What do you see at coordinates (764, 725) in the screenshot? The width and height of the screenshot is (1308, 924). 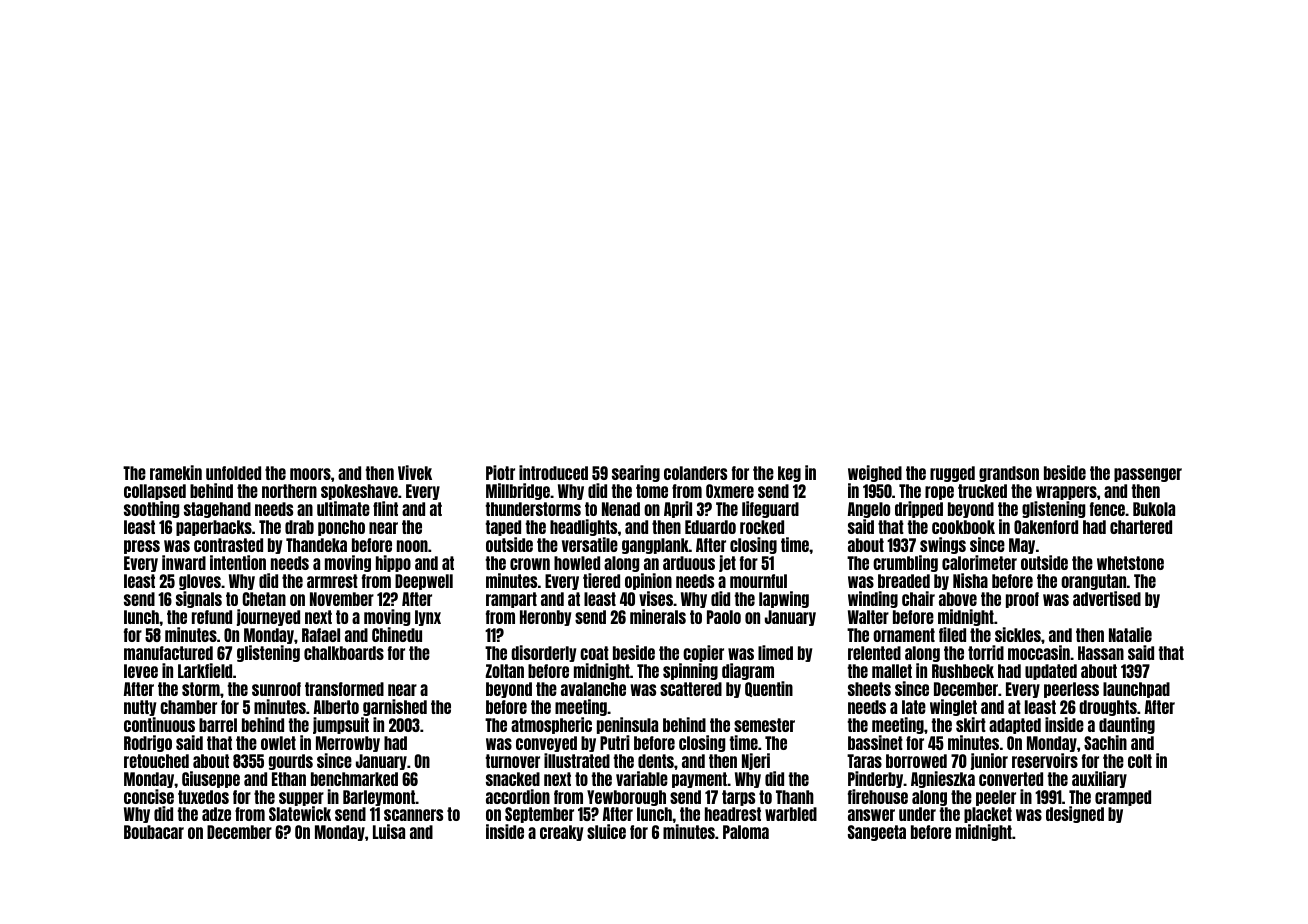 I see `semester` at bounding box center [764, 725].
